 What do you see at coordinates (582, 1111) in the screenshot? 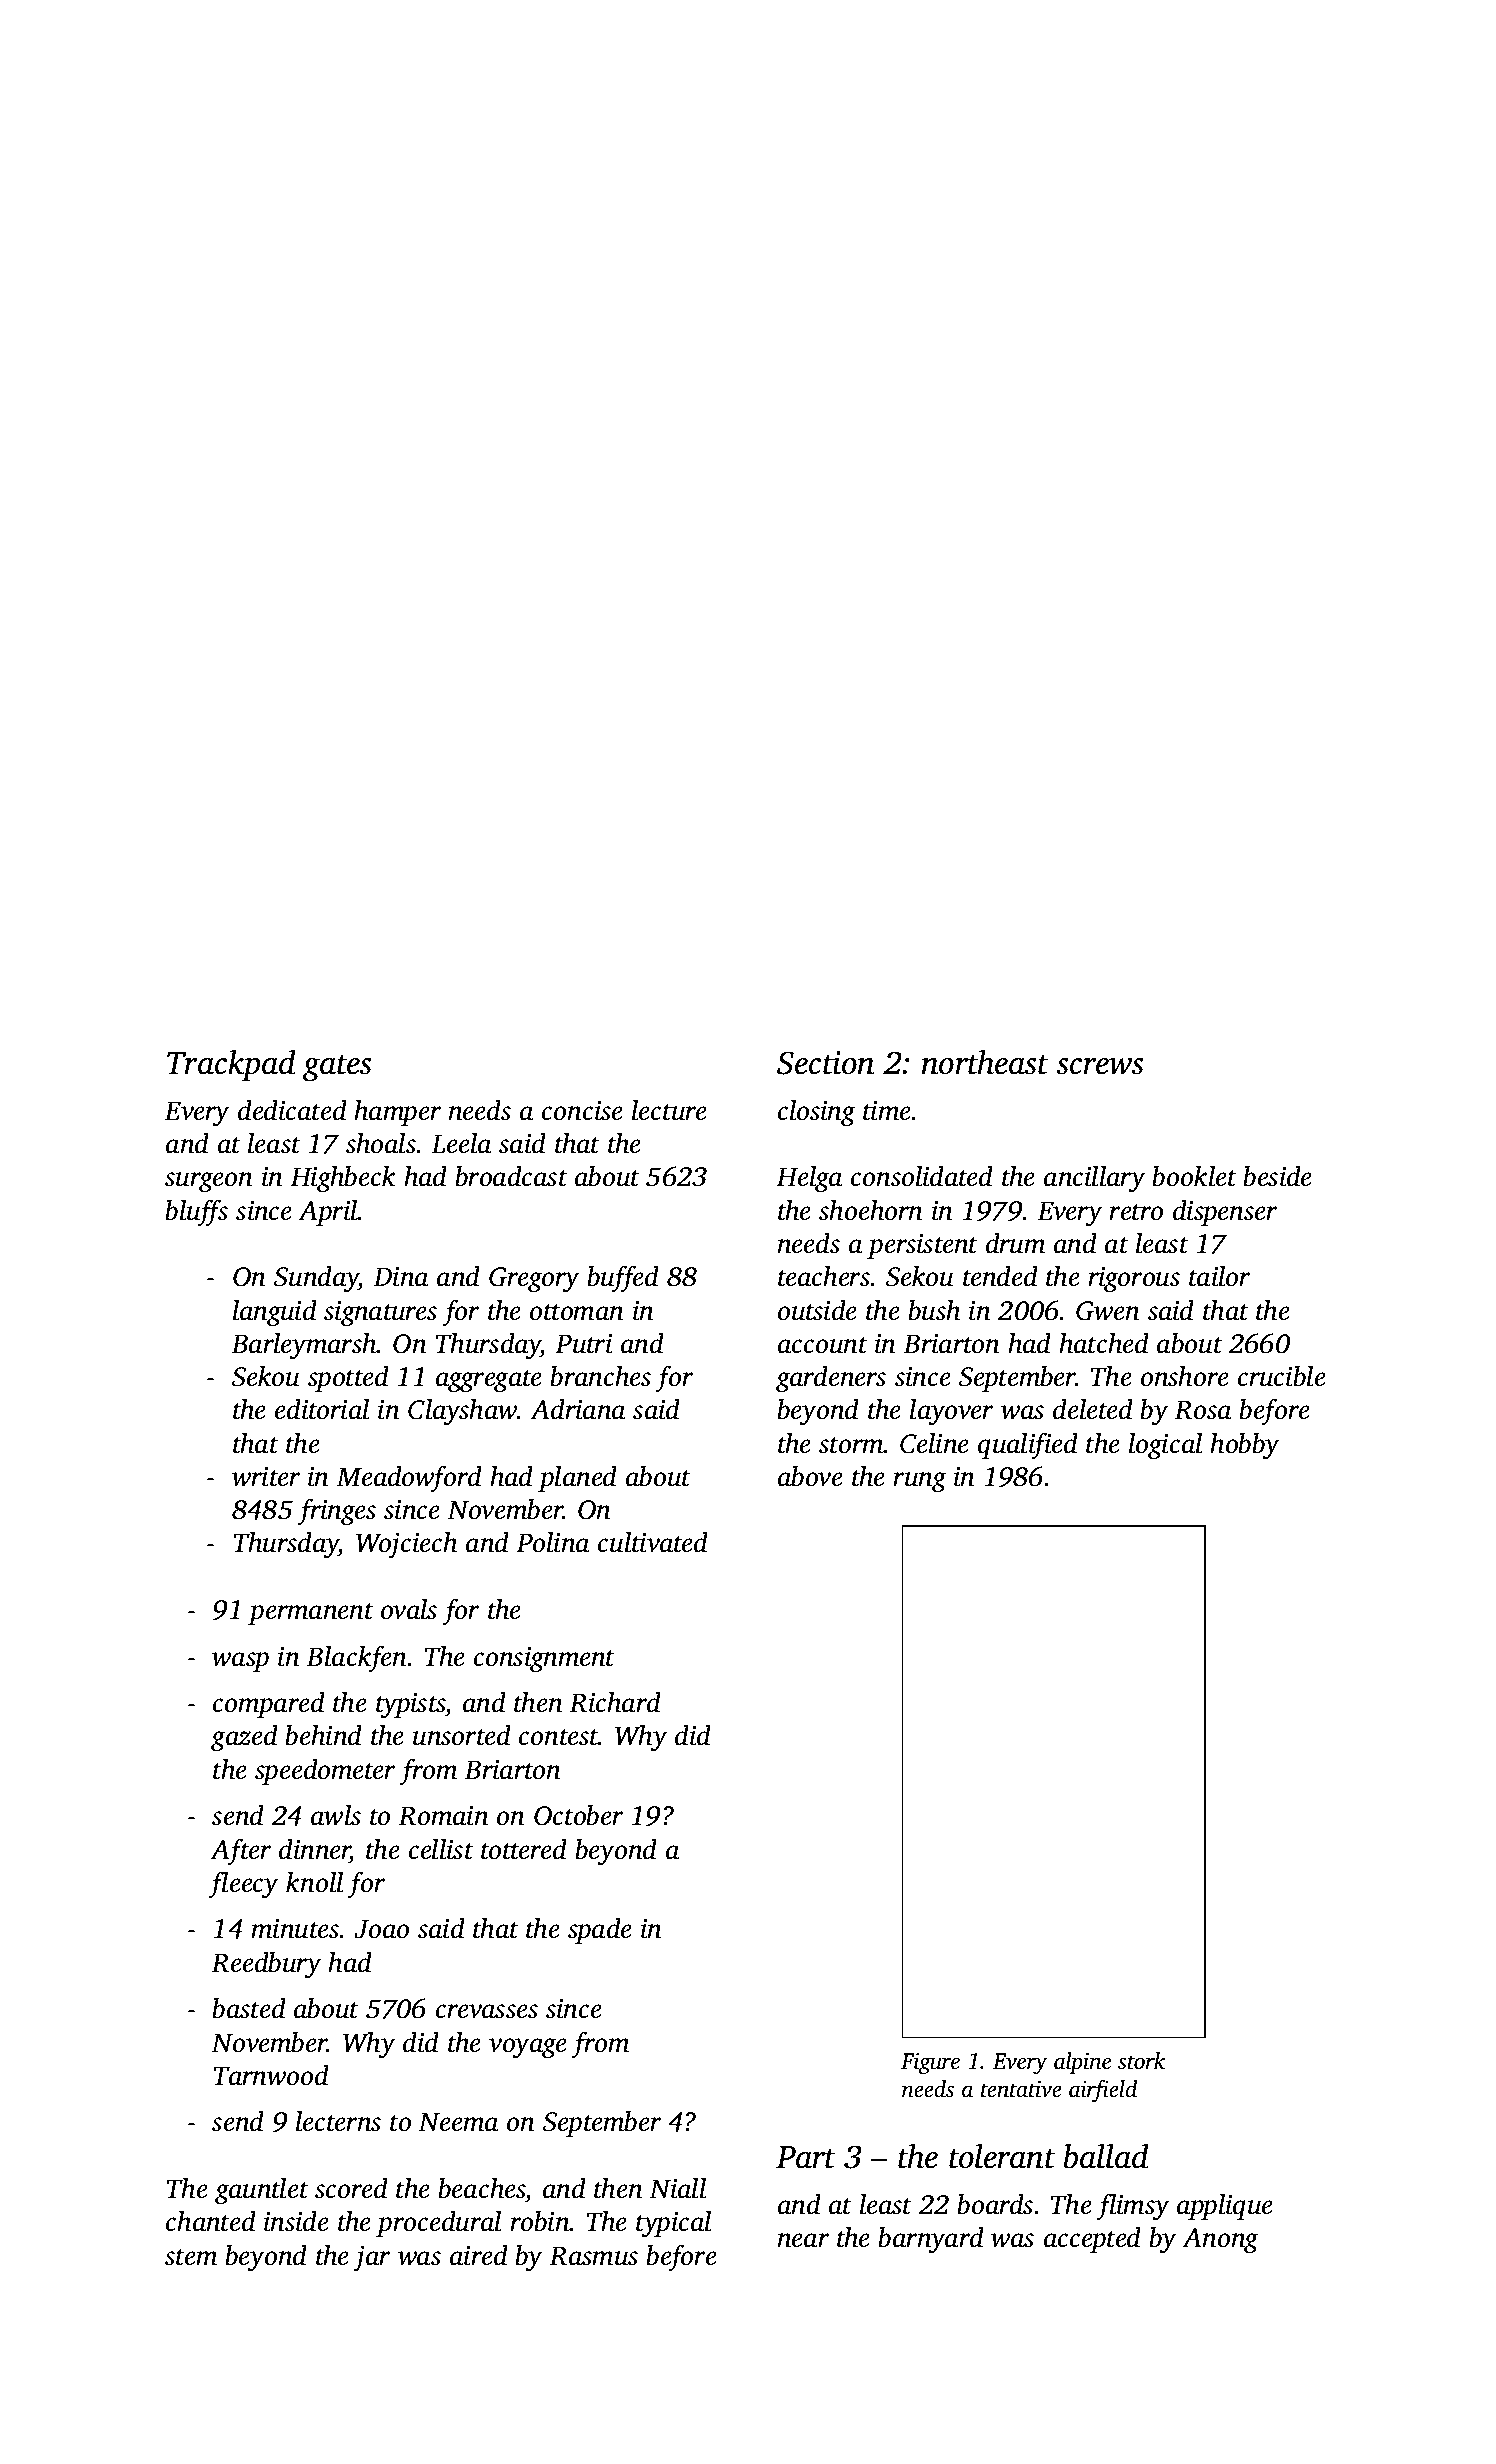
I see `concise` at bounding box center [582, 1111].
